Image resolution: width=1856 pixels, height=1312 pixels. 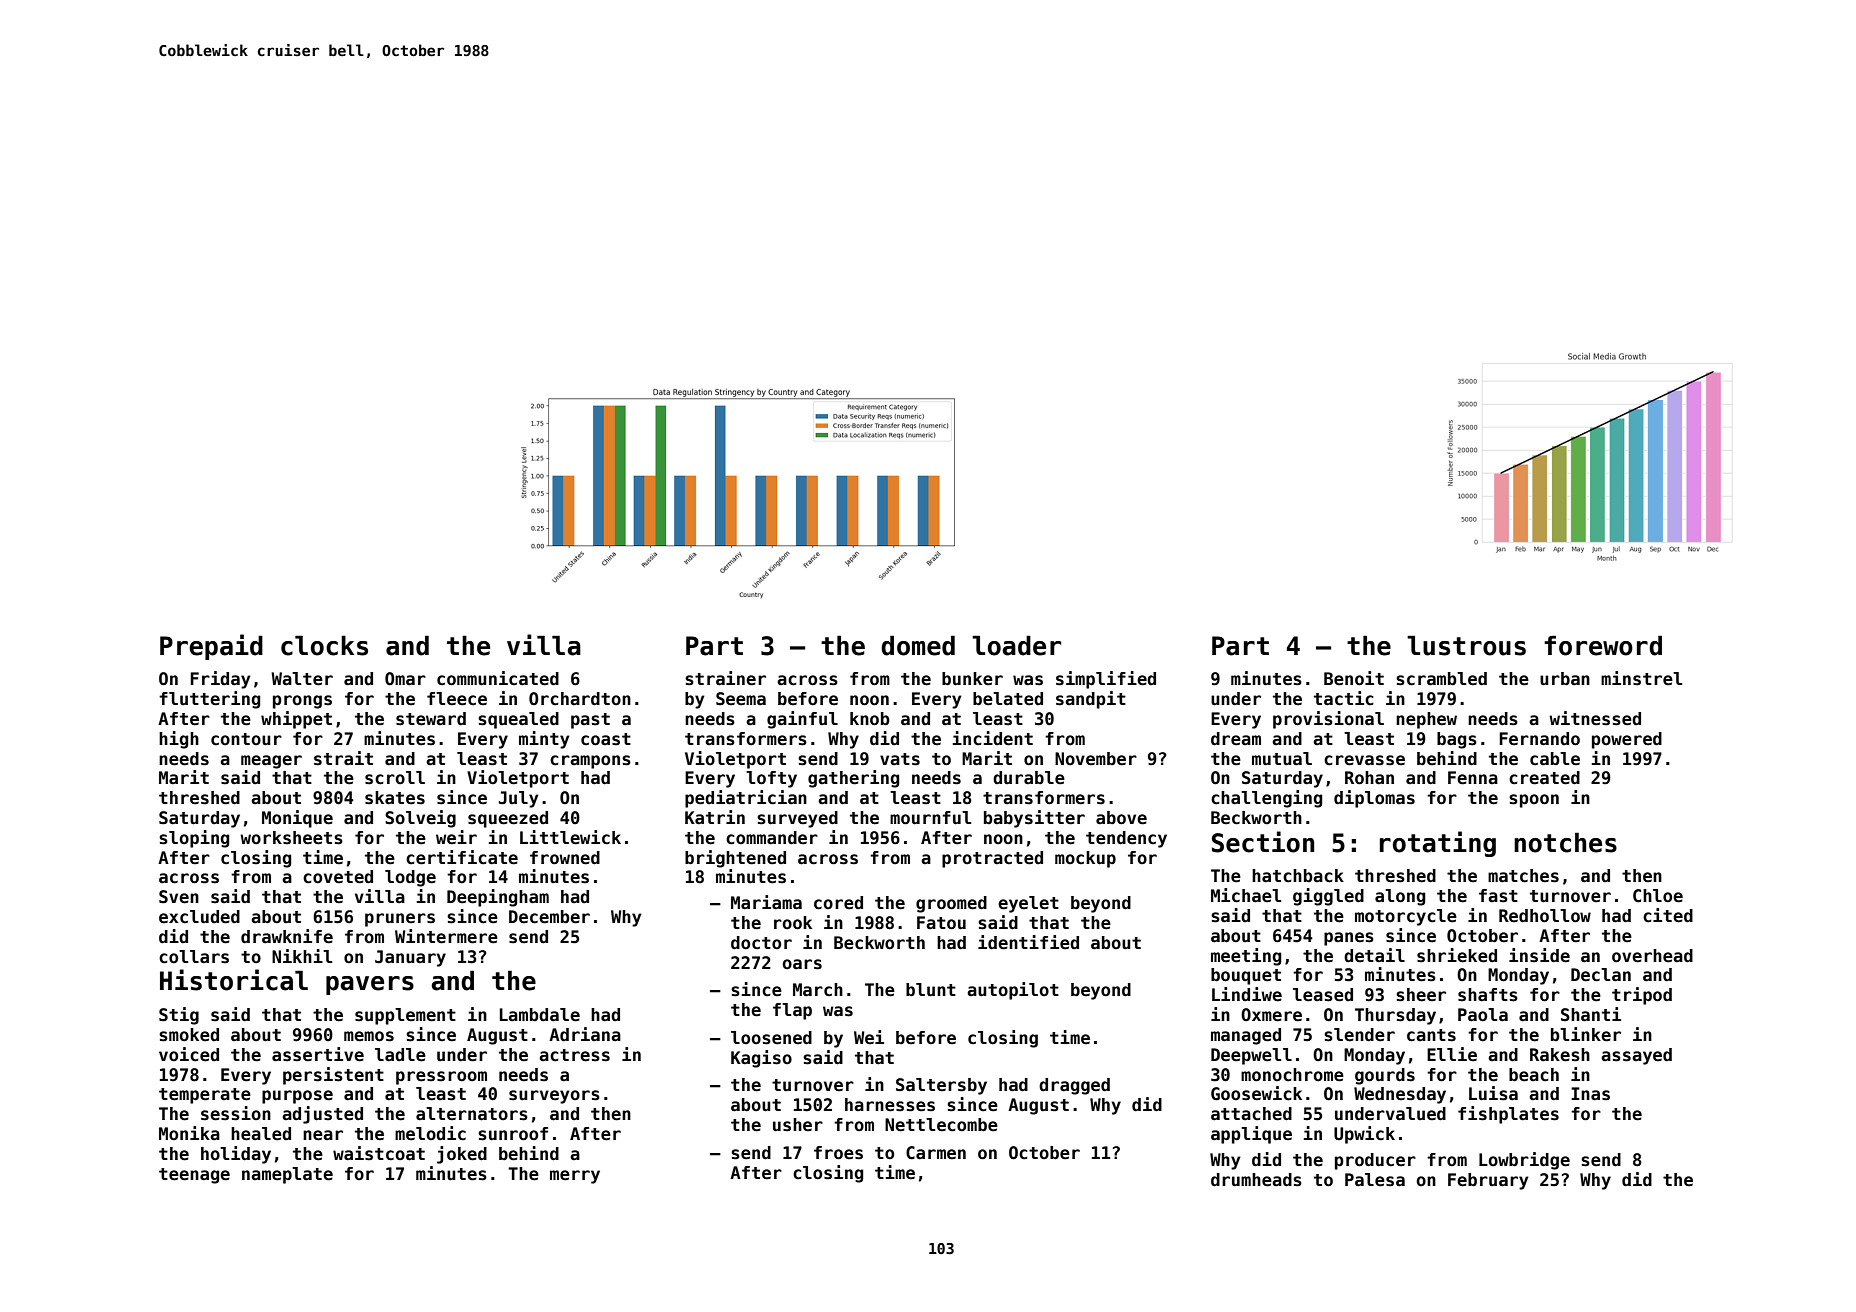 What do you see at coordinates (297, 819) in the image?
I see `Monique` at bounding box center [297, 819].
